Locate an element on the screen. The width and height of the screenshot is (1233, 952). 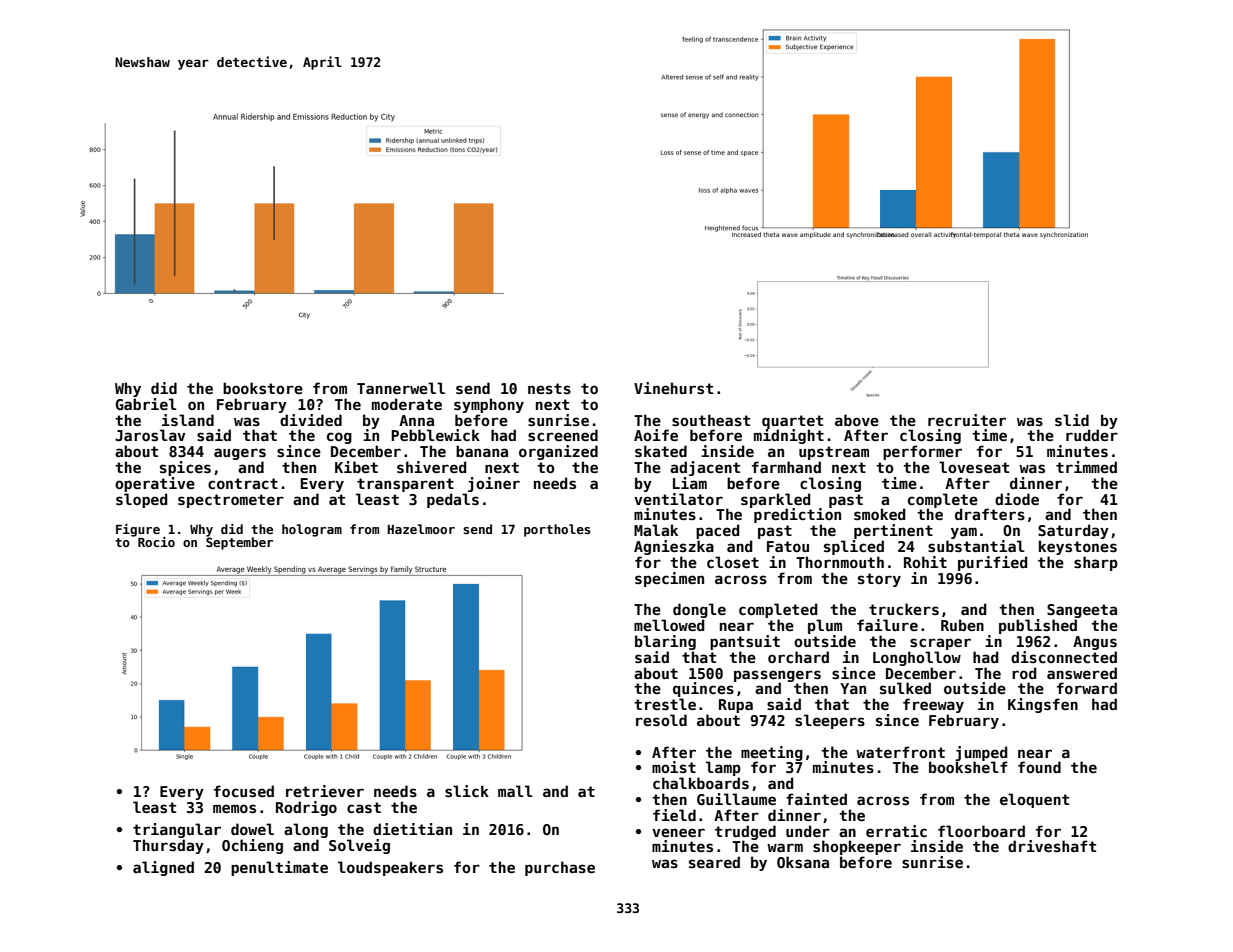
jumped is located at coordinates (981, 753).
